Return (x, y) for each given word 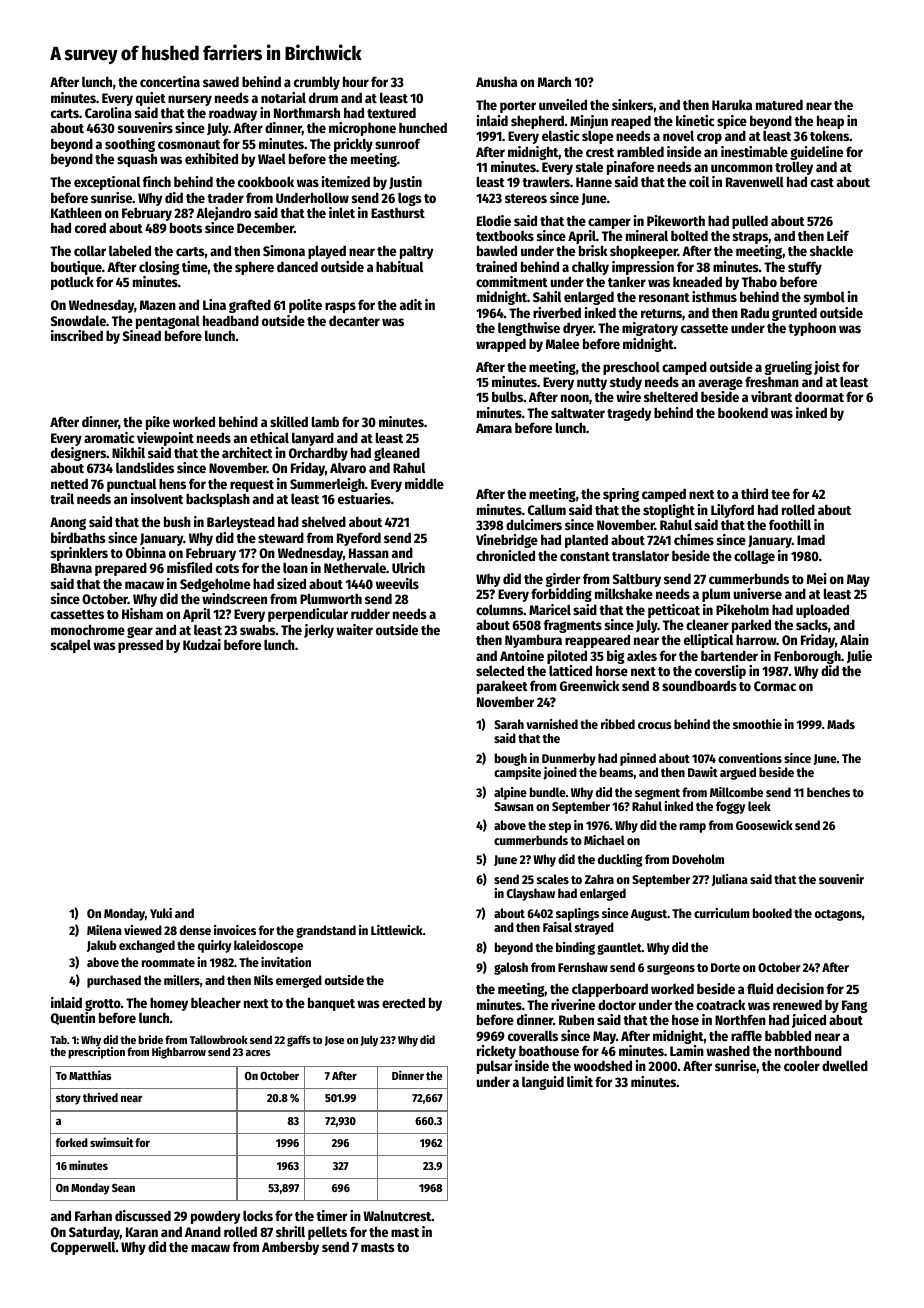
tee (780, 494)
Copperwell (83, 1248)
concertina (170, 81)
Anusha (496, 82)
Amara (494, 428)
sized (291, 583)
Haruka (732, 105)
